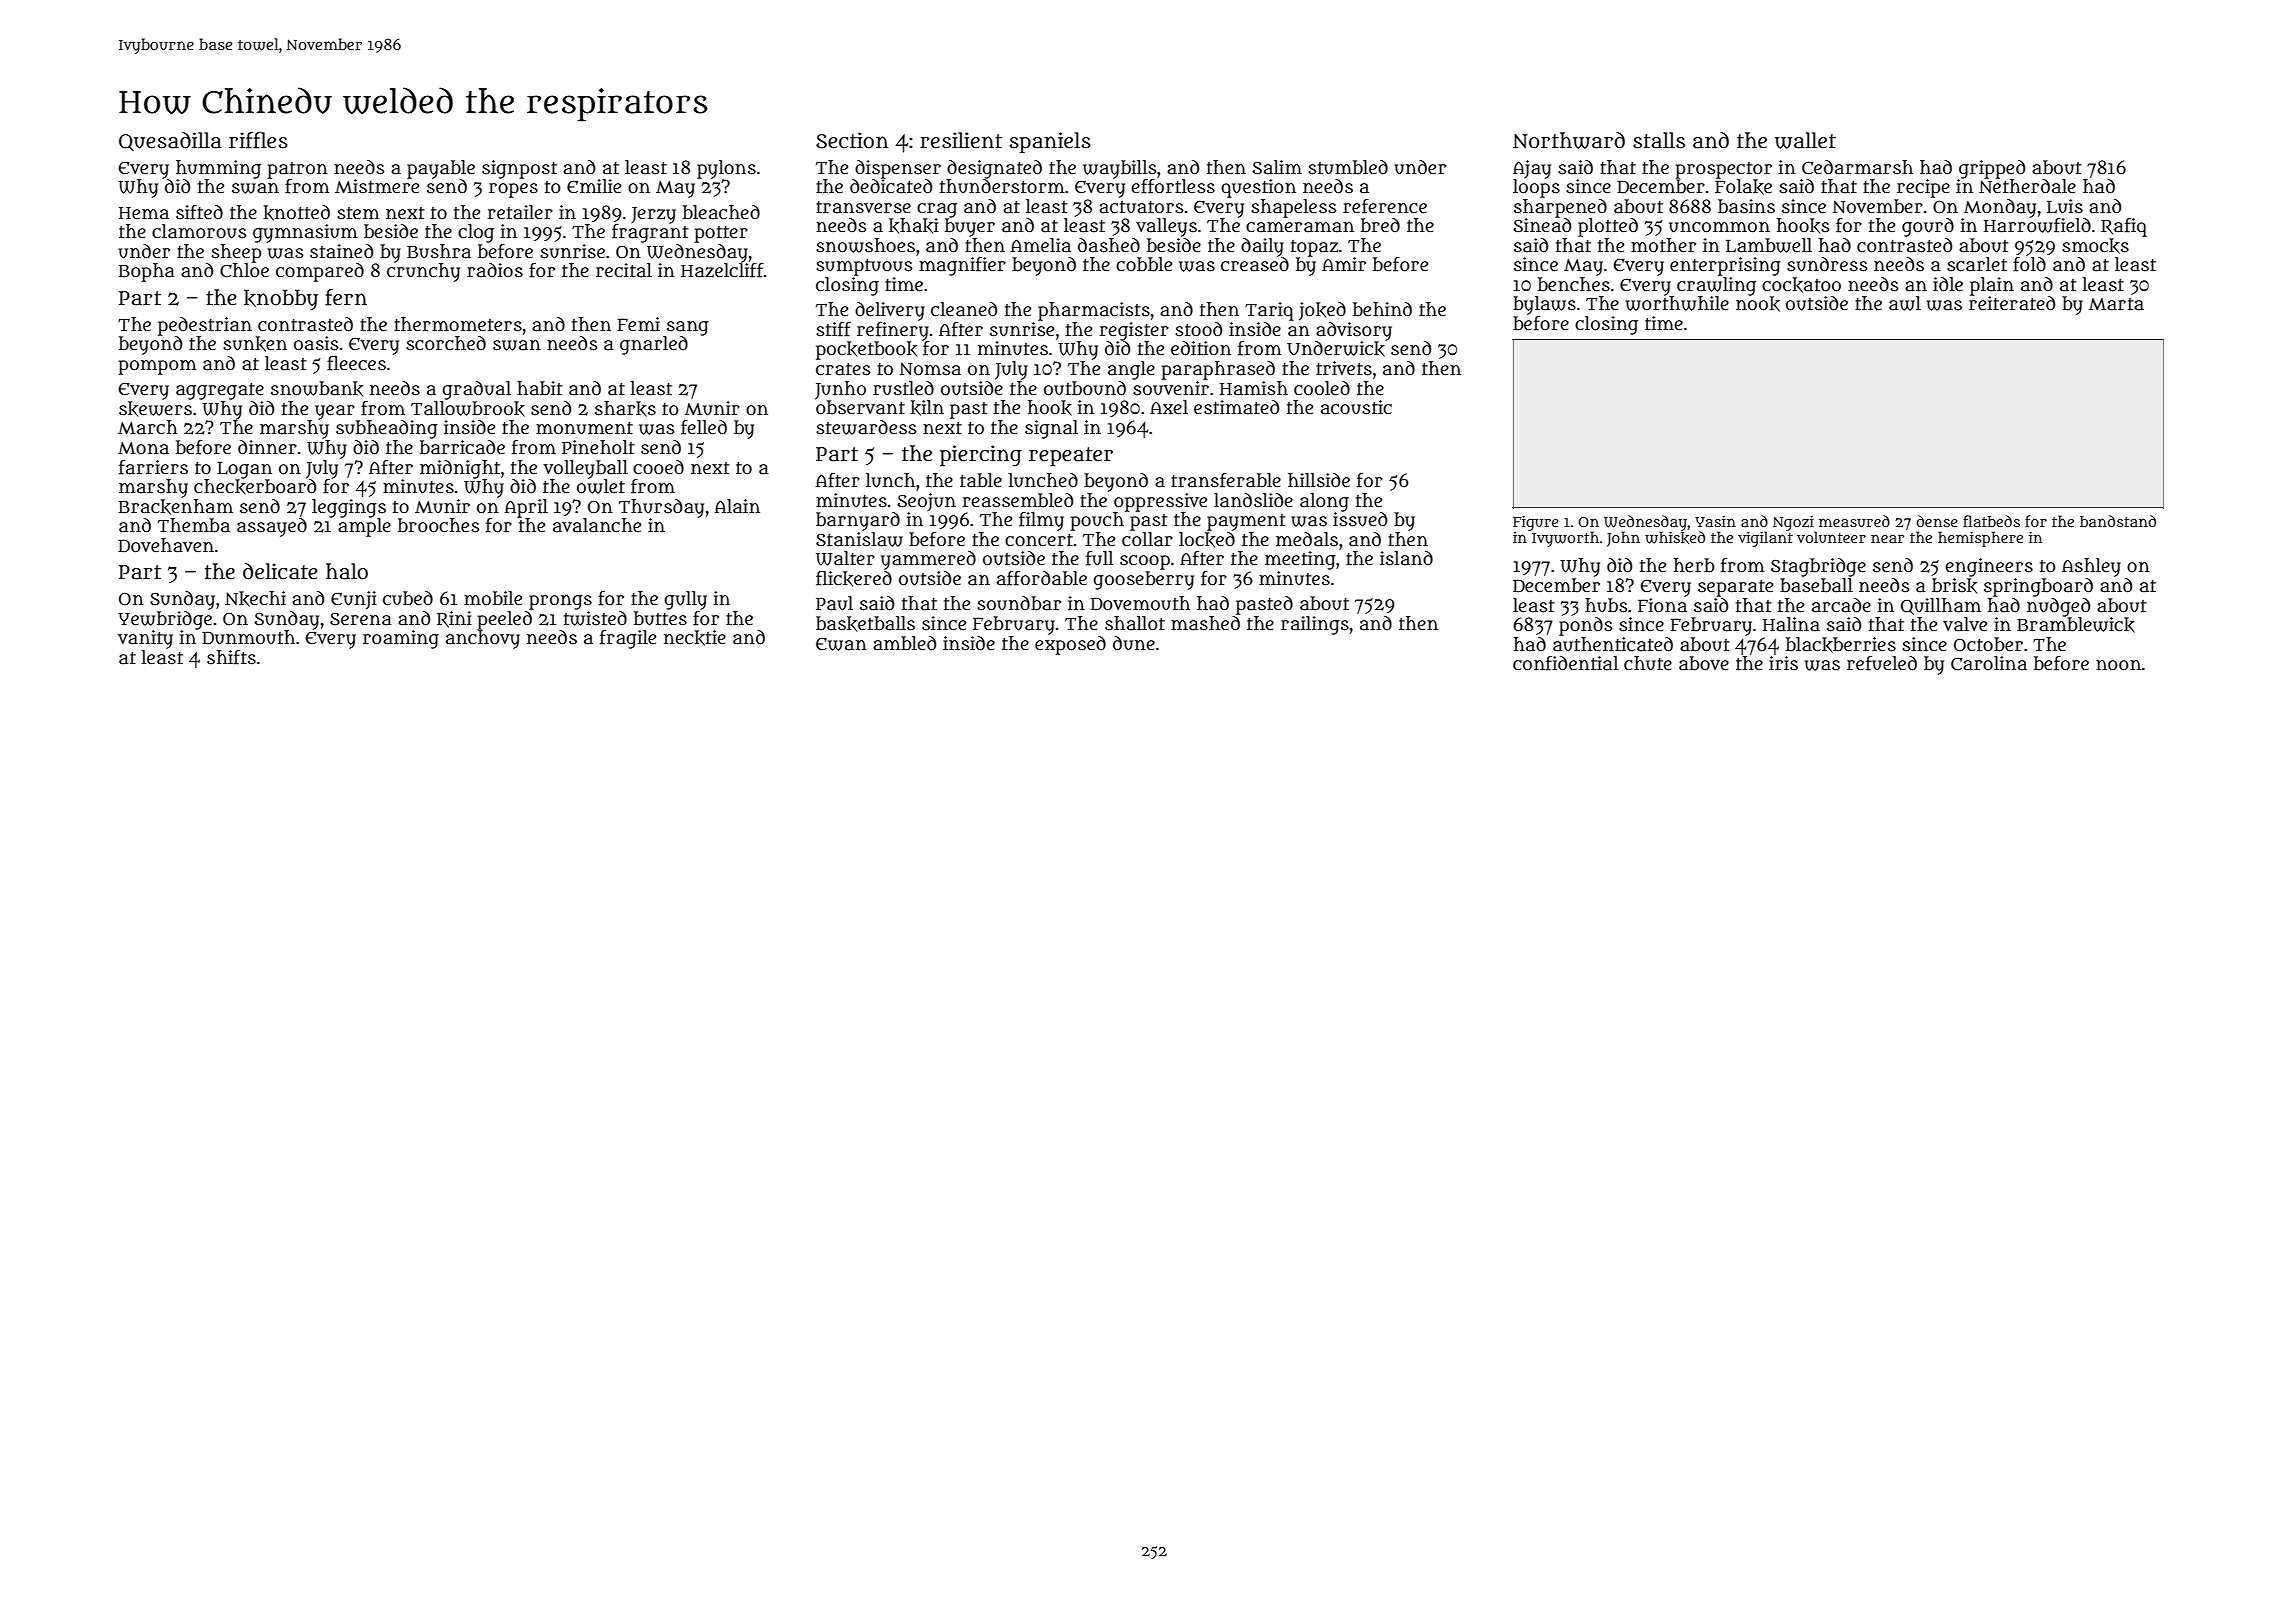  I want to click on ample, so click(364, 527).
